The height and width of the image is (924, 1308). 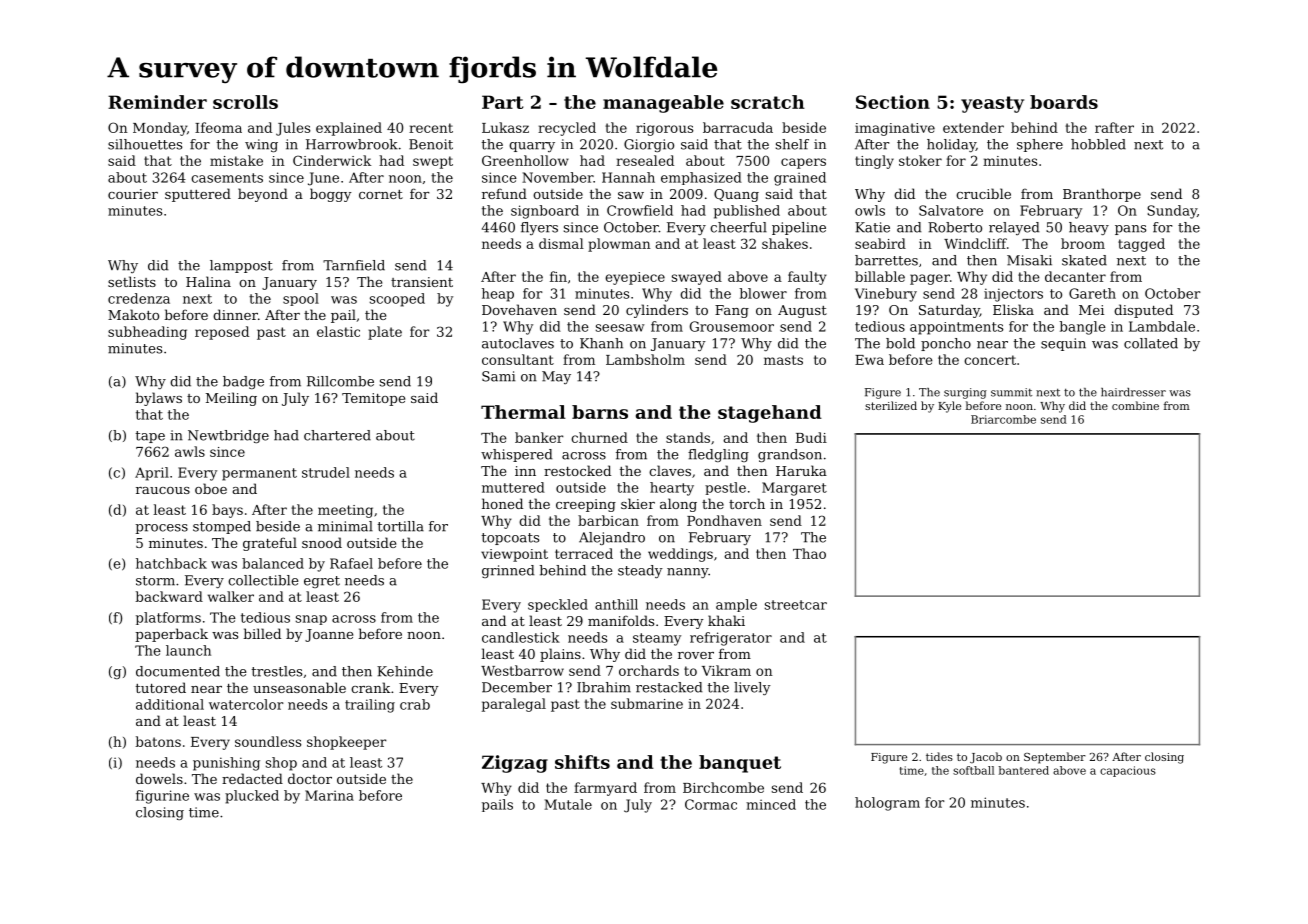 I want to click on Briarcombe, so click(x=1003, y=419).
